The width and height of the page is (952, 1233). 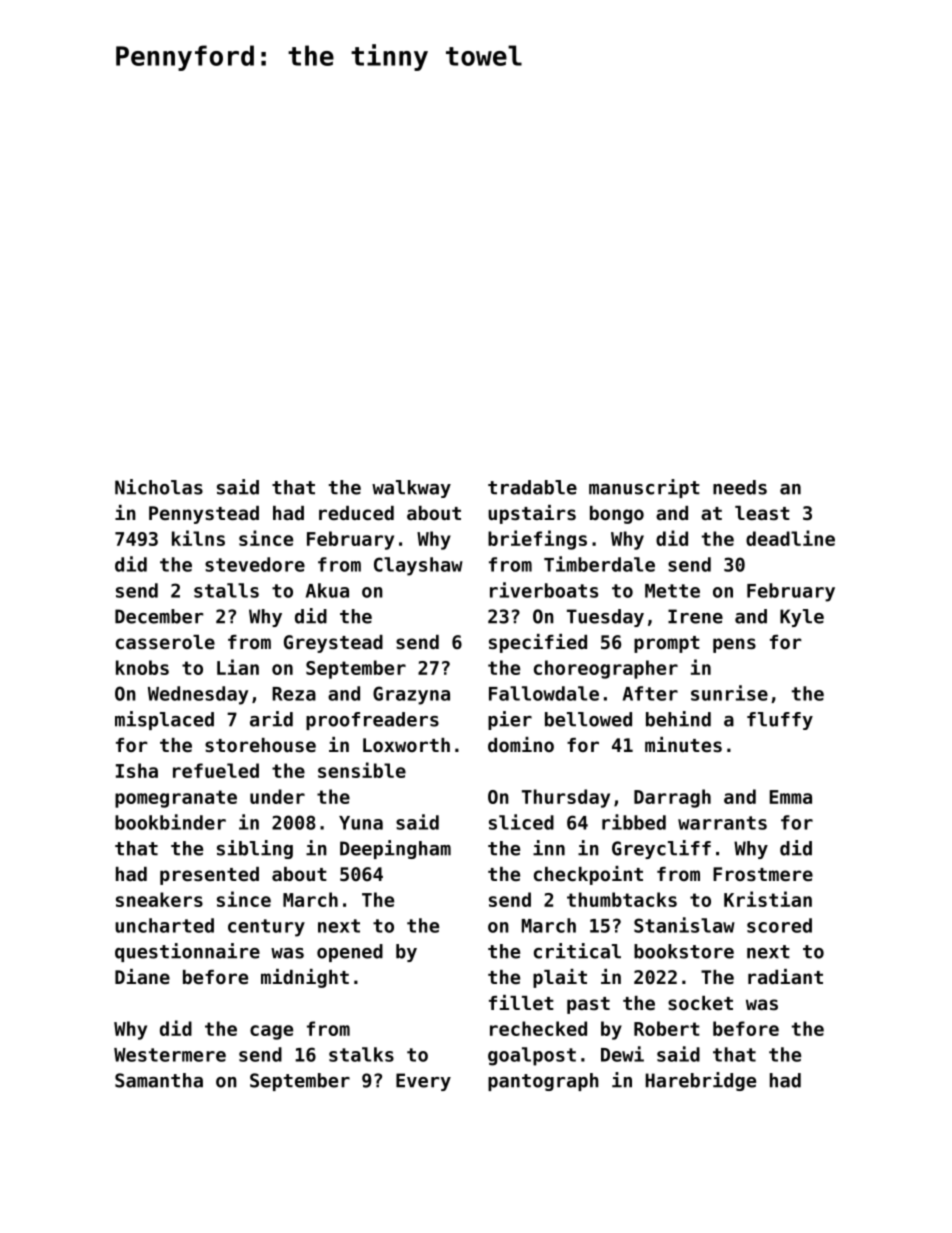 What do you see at coordinates (198, 695) in the page?
I see `Wednesday` at bounding box center [198, 695].
